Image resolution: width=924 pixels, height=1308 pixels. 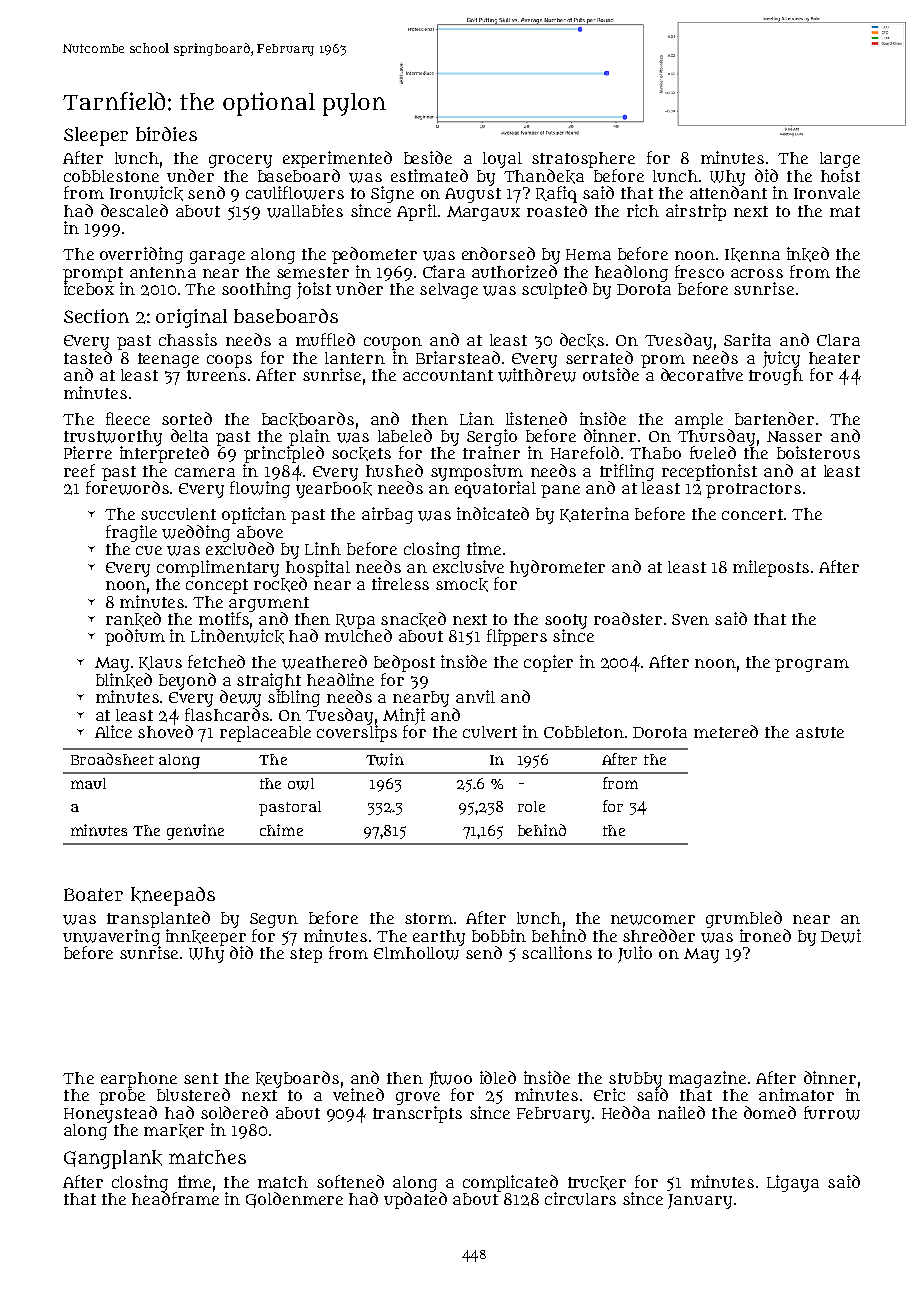 What do you see at coordinates (840, 160) in the screenshot?
I see `large` at bounding box center [840, 160].
